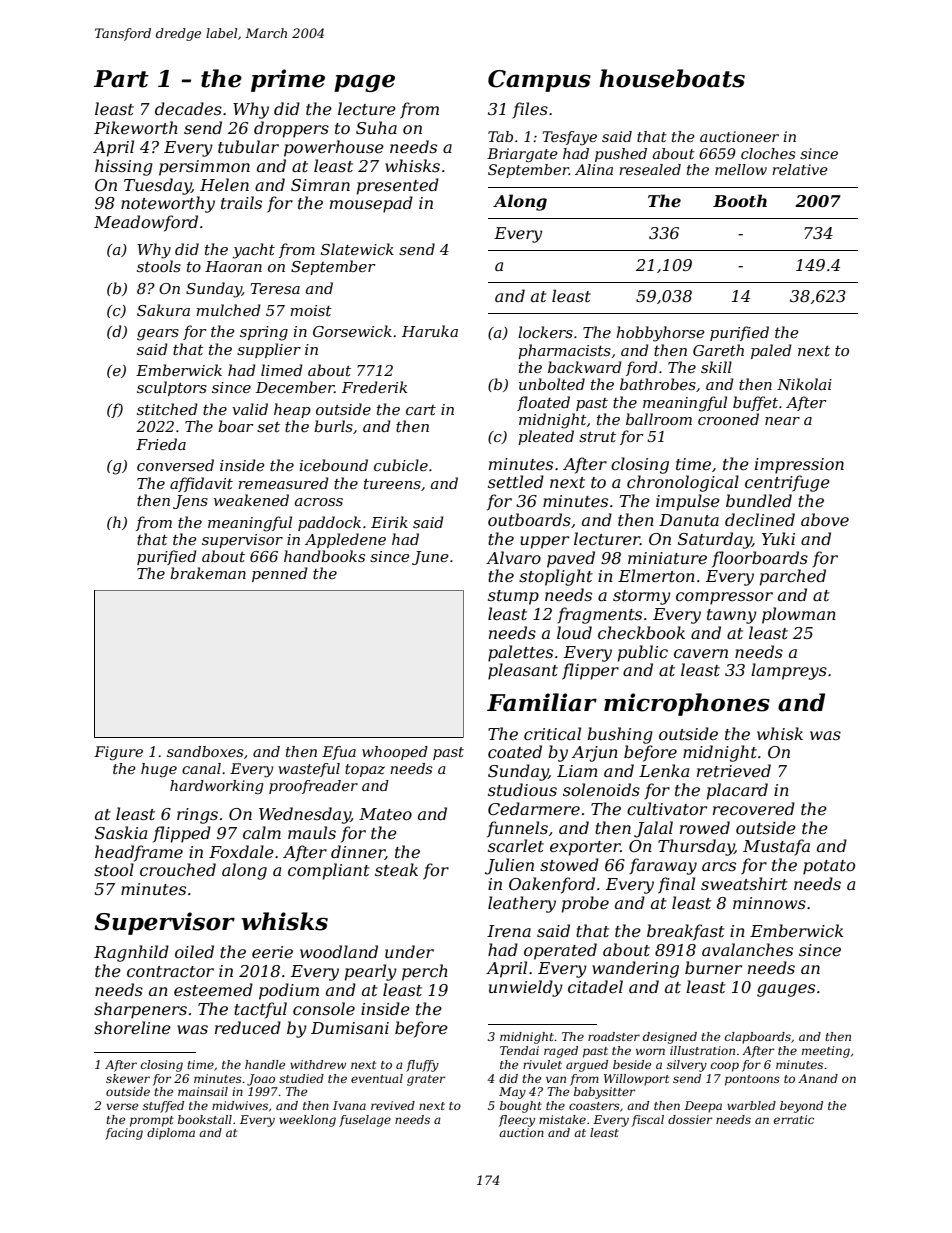  What do you see at coordinates (228, 310) in the document?
I see `mulched` at bounding box center [228, 310].
